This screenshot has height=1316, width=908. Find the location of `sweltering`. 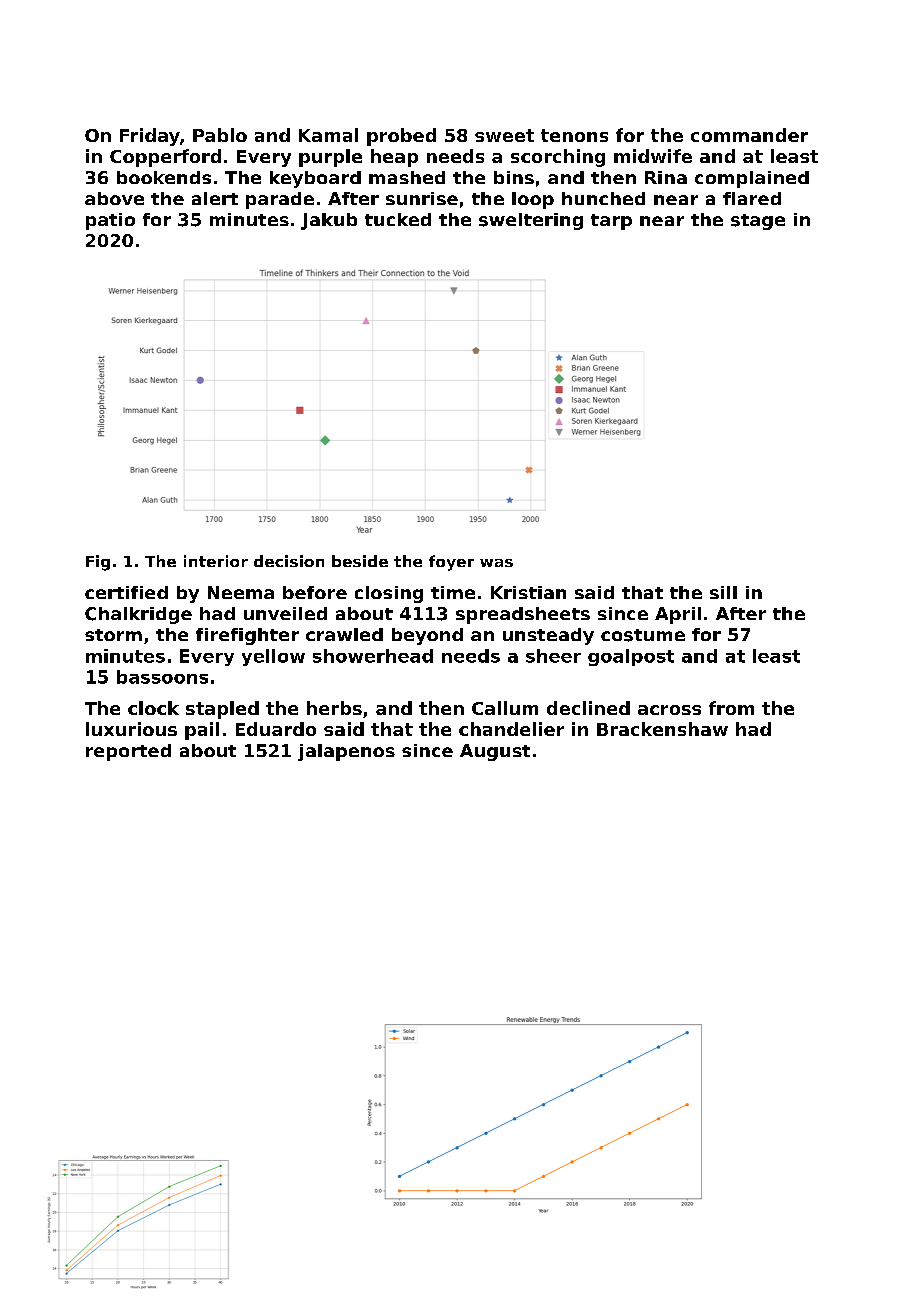

sweltering is located at coordinates (531, 221).
